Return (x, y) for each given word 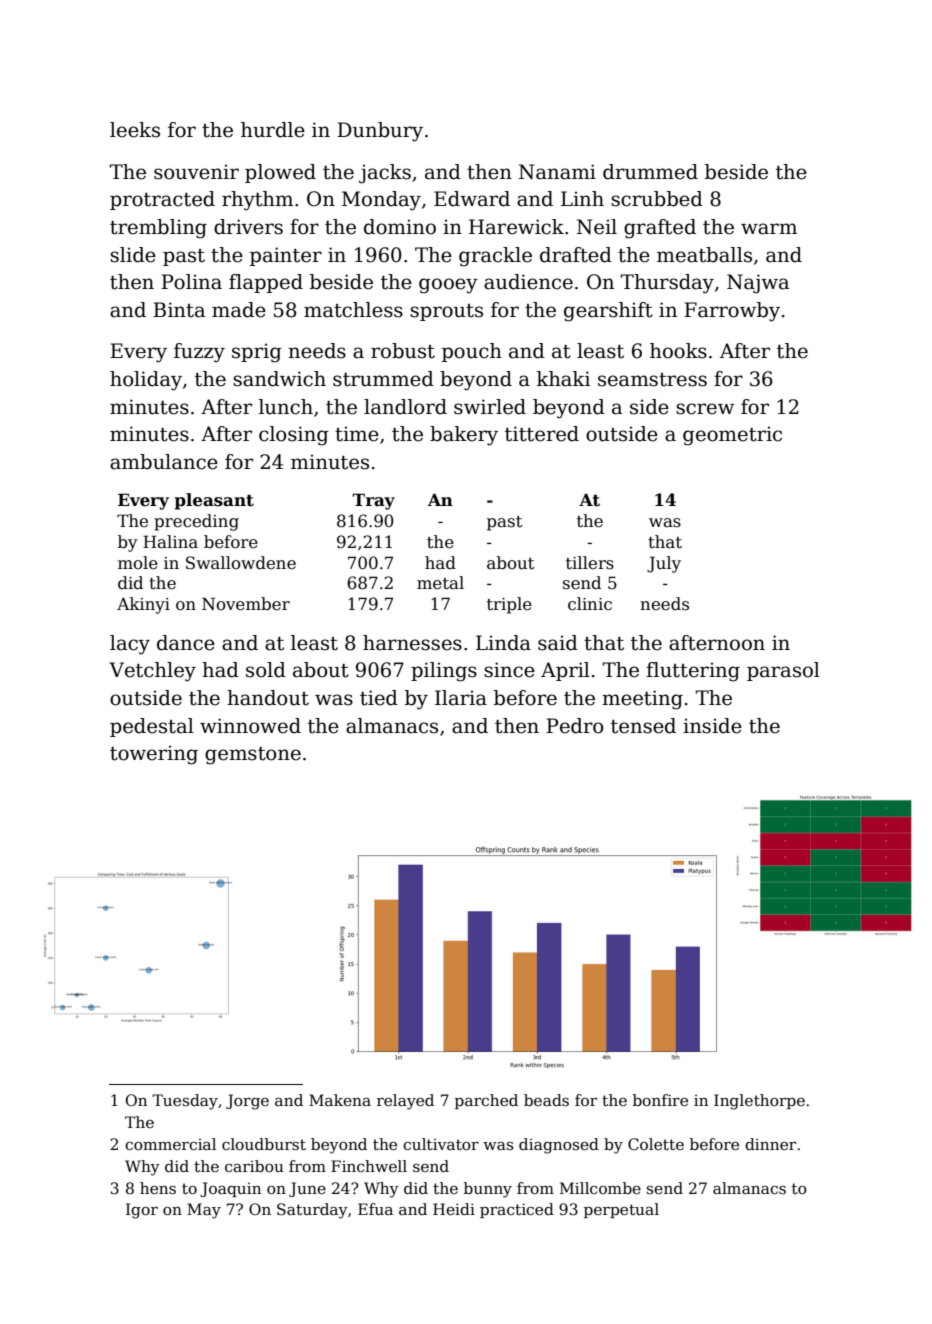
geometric (732, 436)
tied (379, 698)
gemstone (253, 756)
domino (400, 227)
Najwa (758, 284)
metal (440, 583)
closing (294, 436)
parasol (783, 671)
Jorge (247, 1102)
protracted (162, 200)
